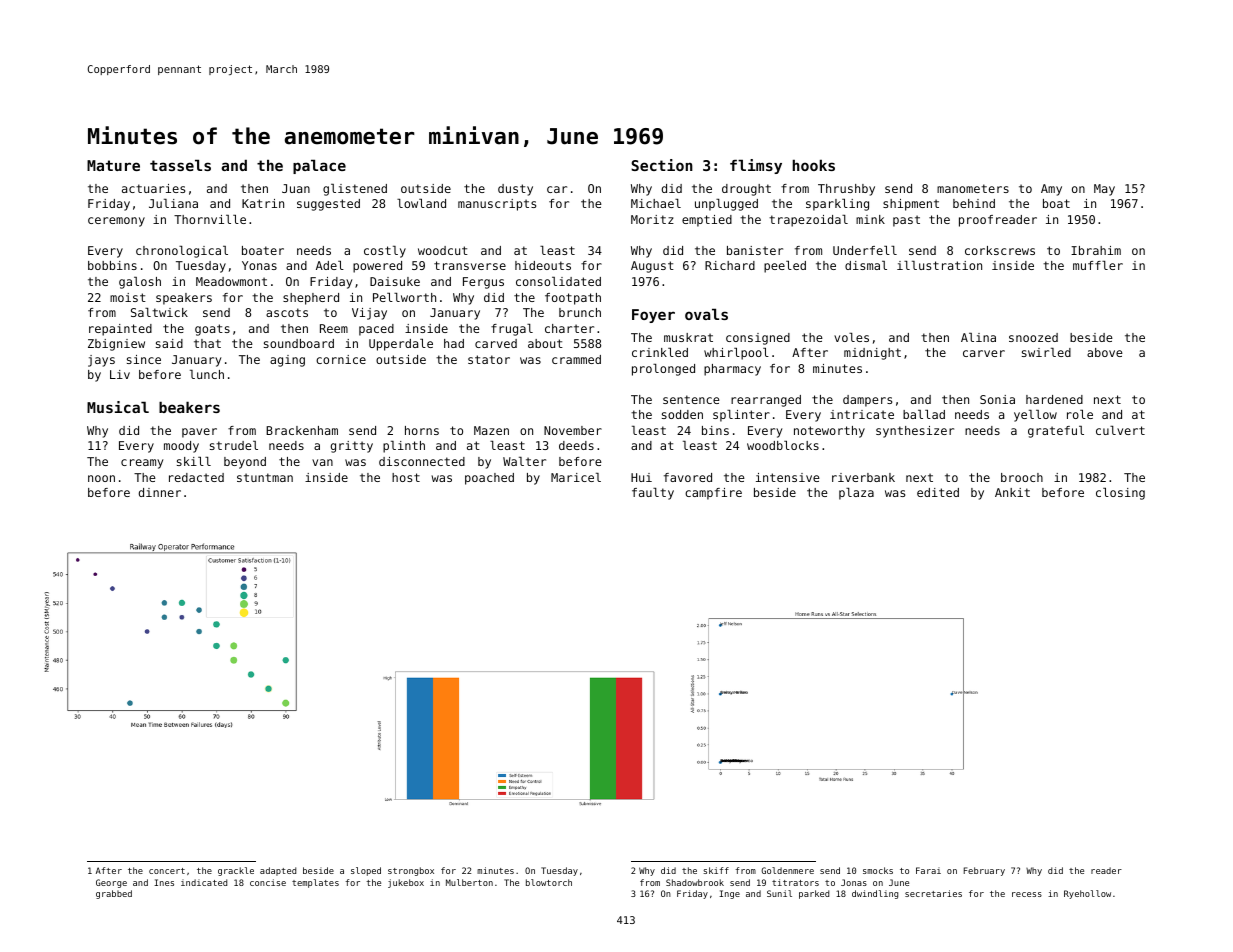 Image resolution: width=1233 pixels, height=952 pixels. I want to click on campfire, so click(713, 494).
